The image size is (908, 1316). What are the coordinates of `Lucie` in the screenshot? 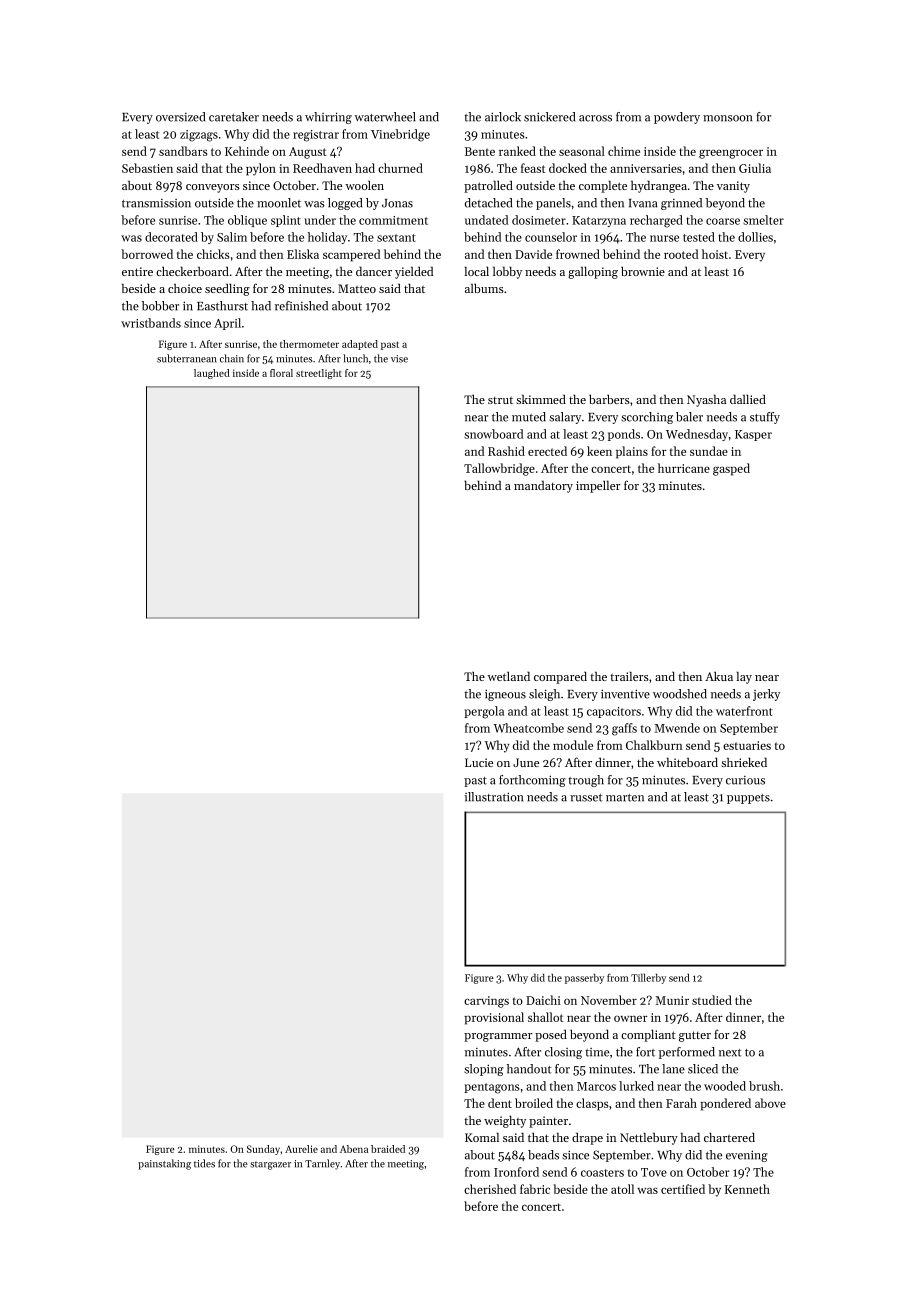 It's located at (479, 762).
